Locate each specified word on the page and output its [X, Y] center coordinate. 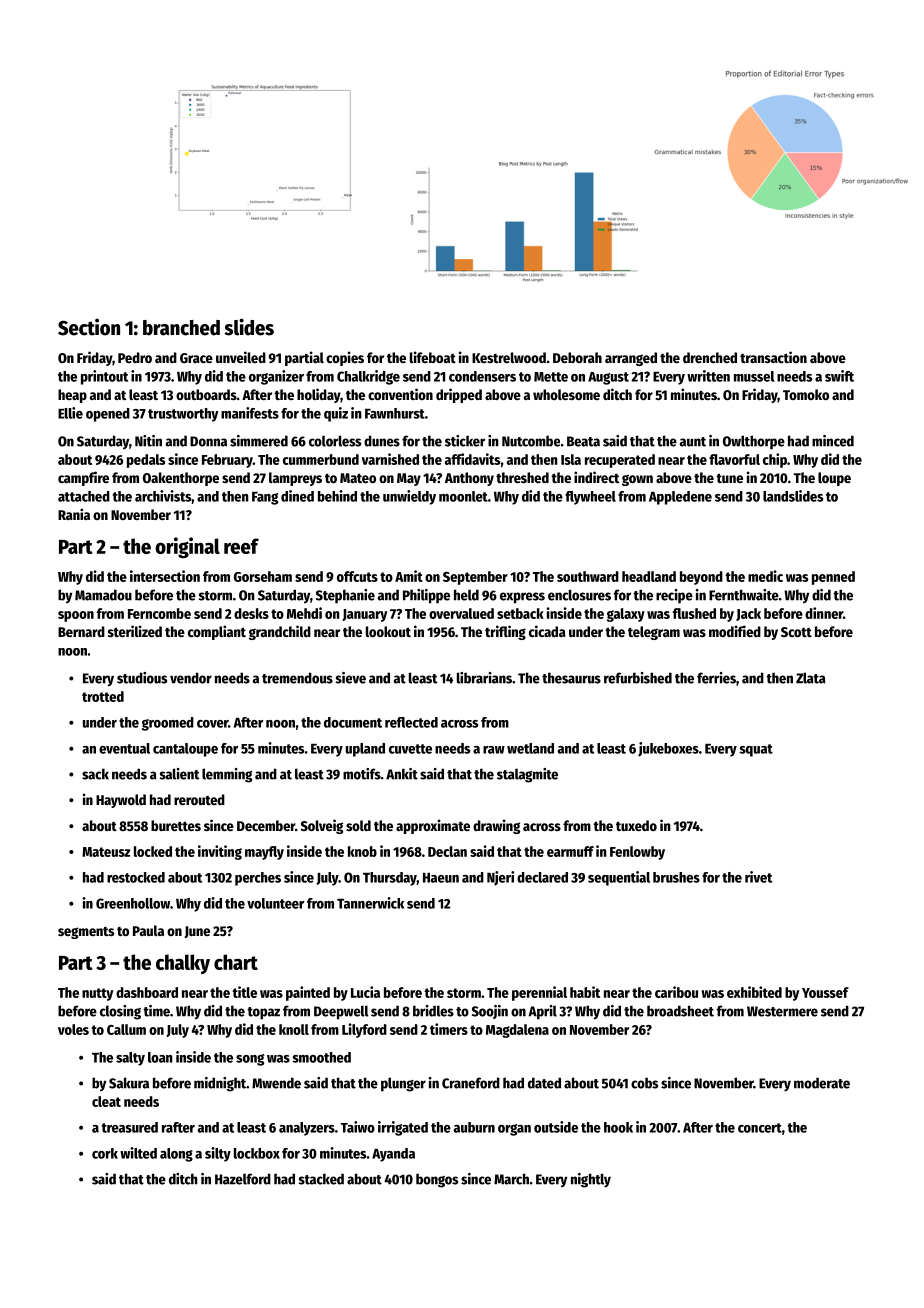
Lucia [365, 992]
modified [735, 631]
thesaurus [571, 678]
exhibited [754, 992]
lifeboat [433, 357]
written [708, 376]
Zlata [811, 678]
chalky [183, 964]
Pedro [135, 357]
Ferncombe [159, 613]
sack [95, 774]
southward [588, 576]
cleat [106, 1101]
